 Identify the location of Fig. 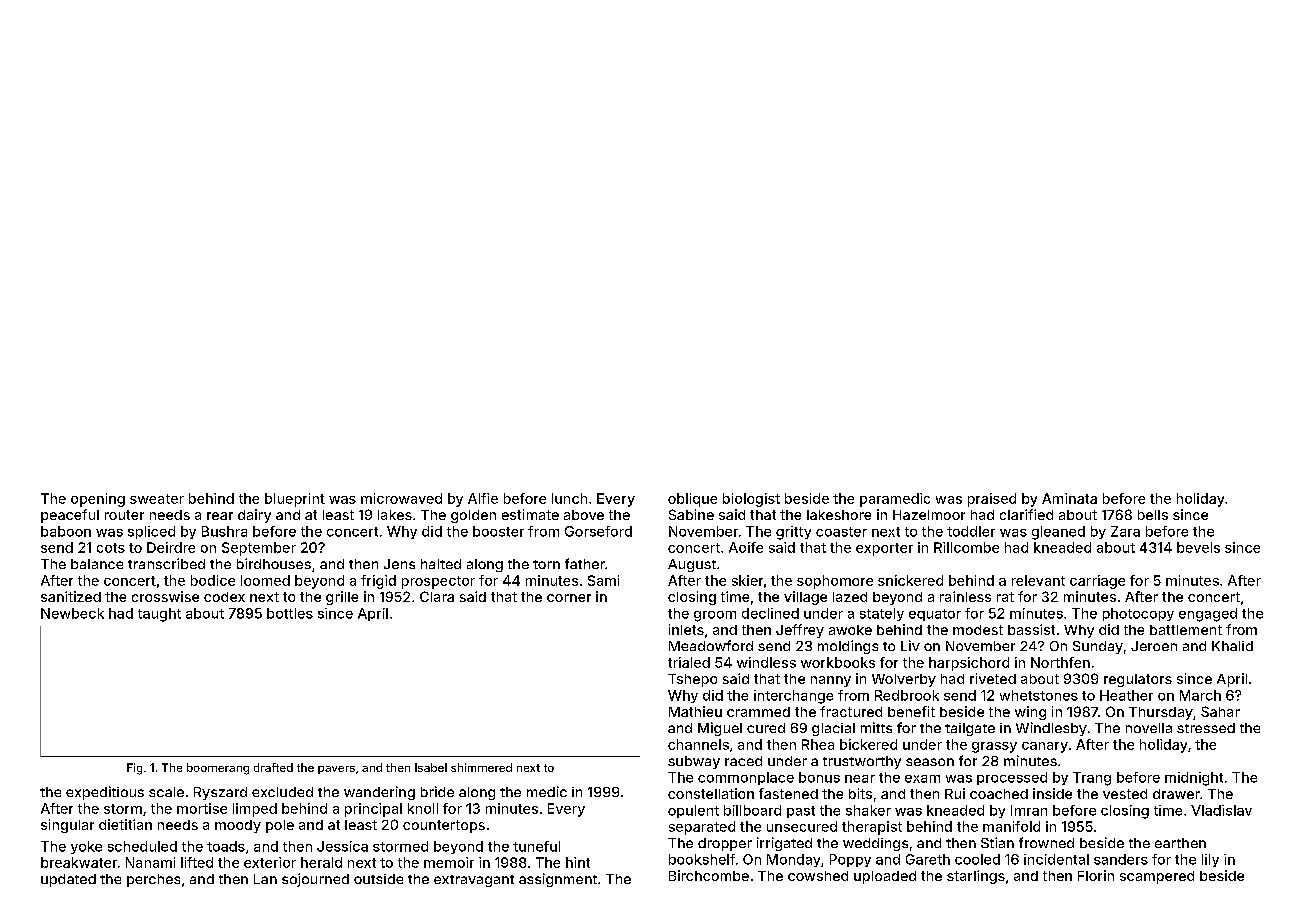
(134, 769).
